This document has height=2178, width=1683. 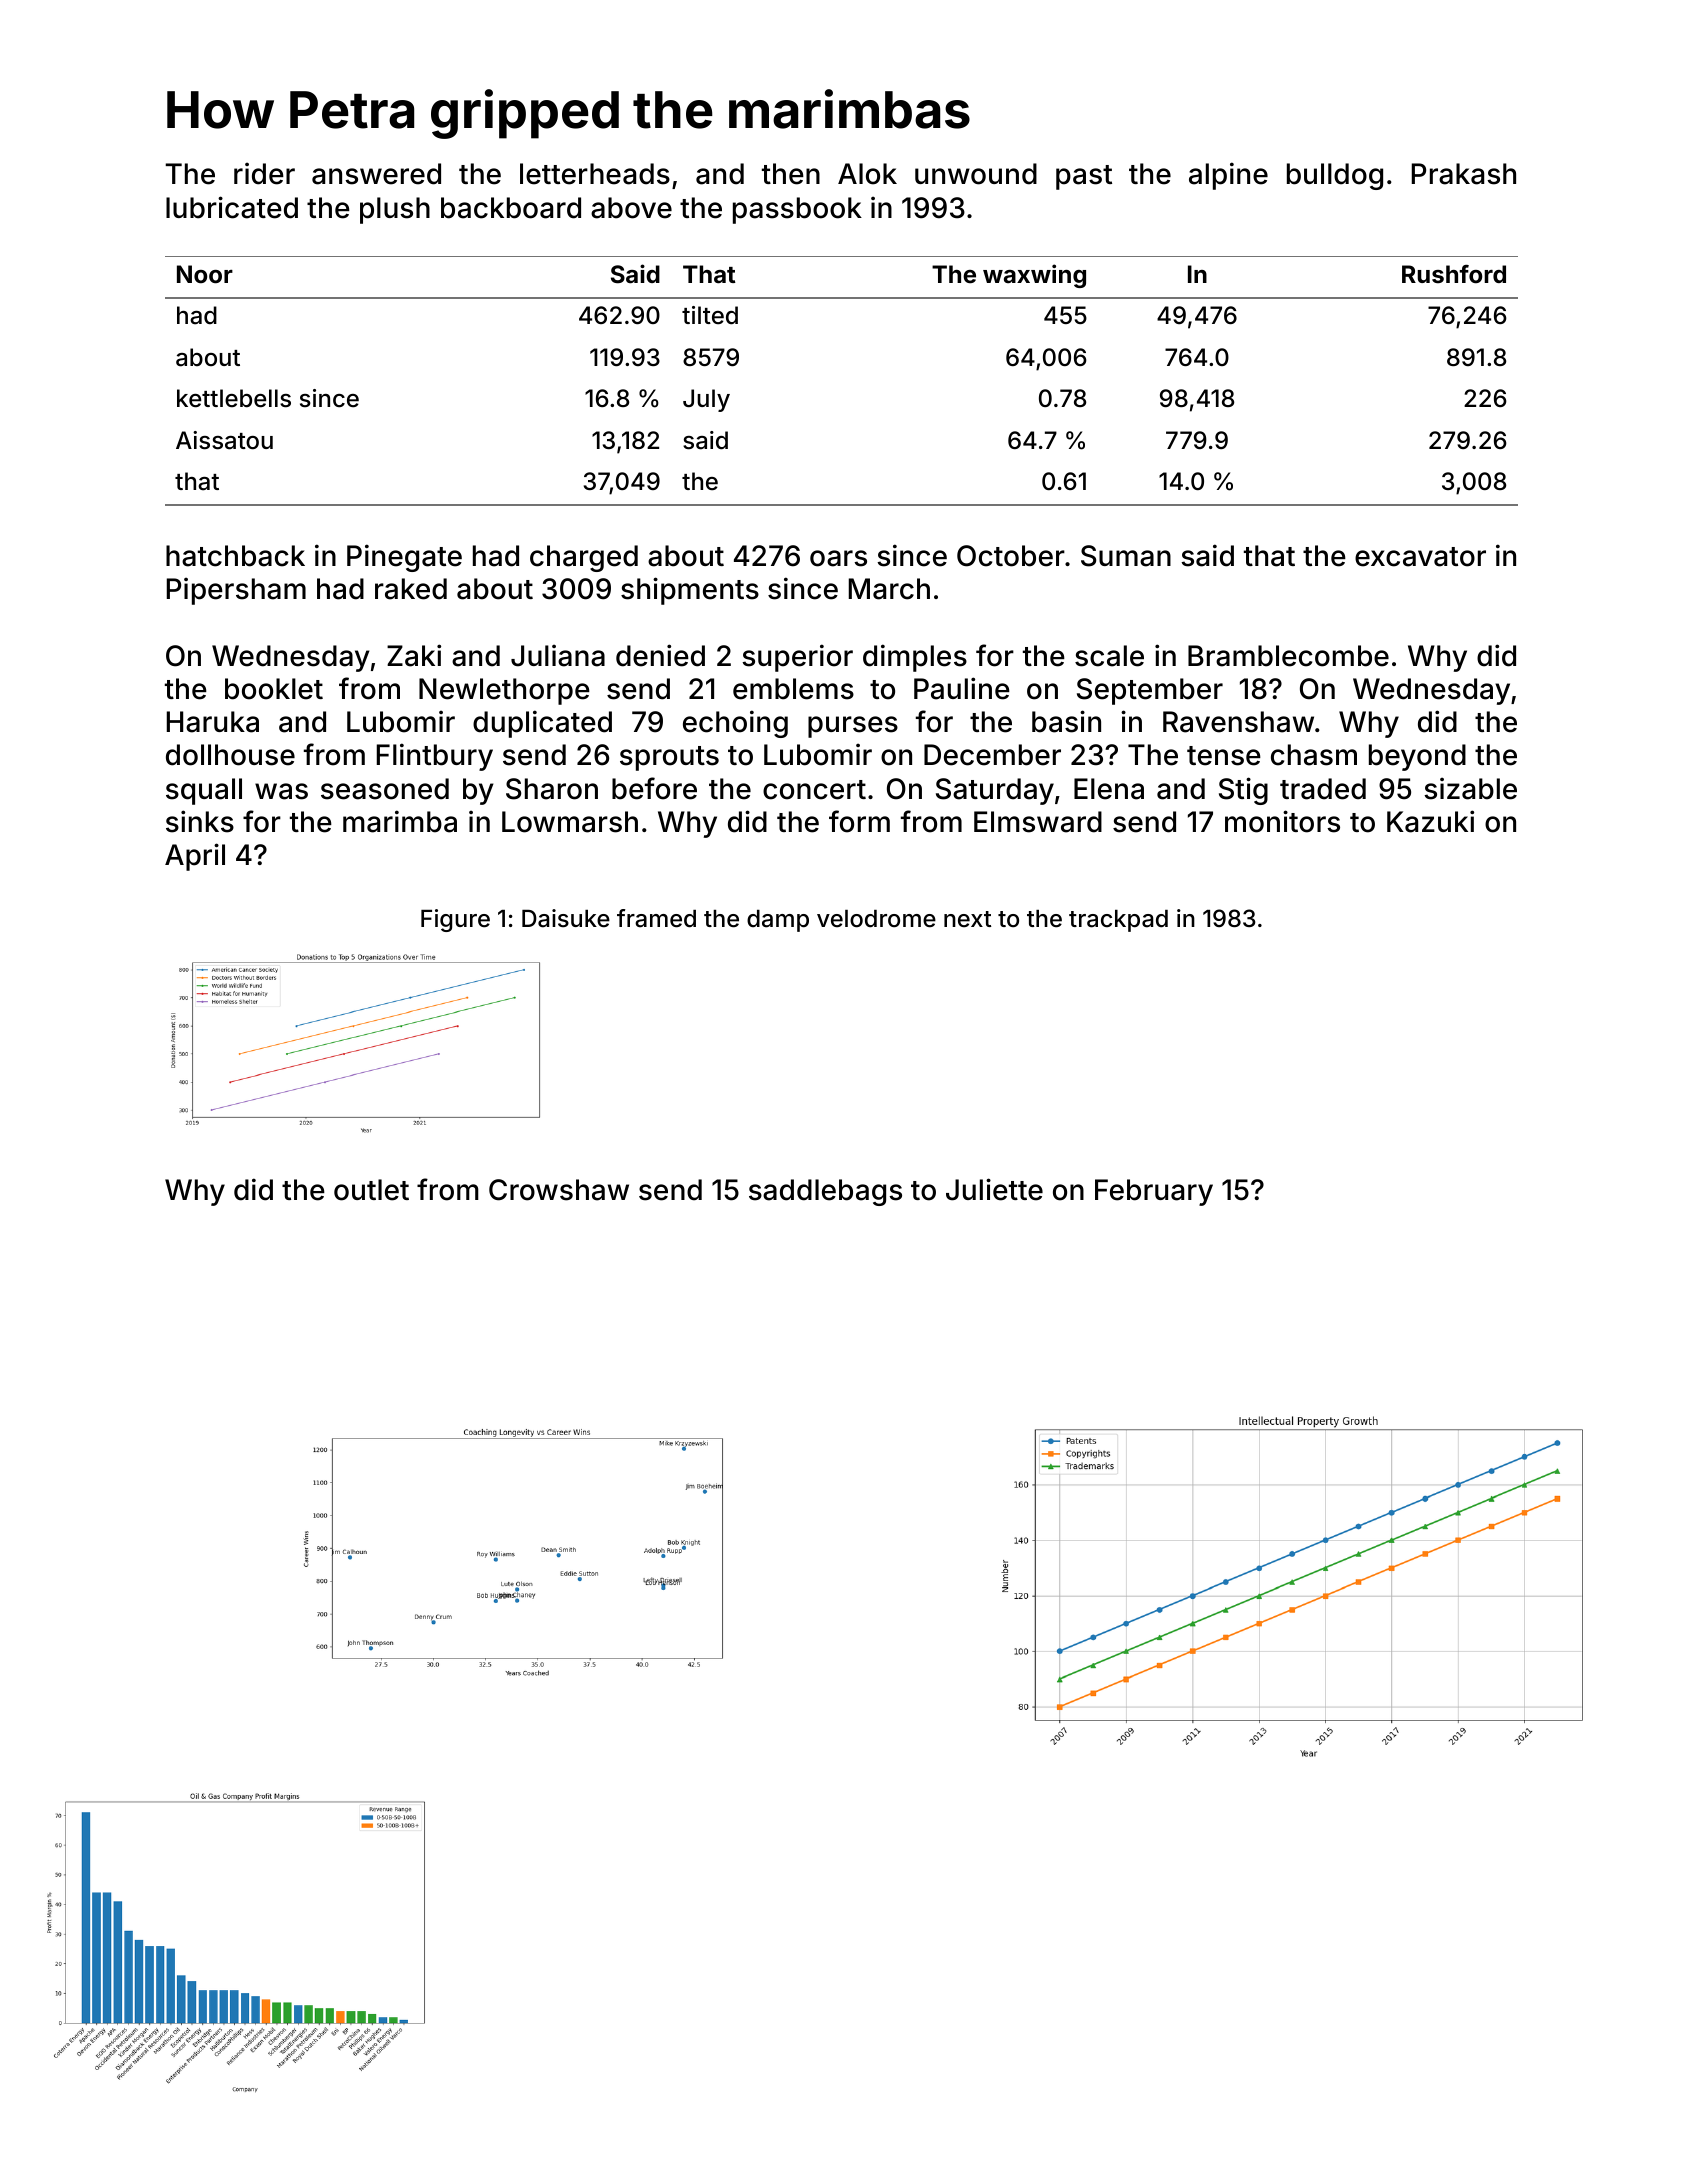 What do you see at coordinates (595, 174) in the document?
I see `letterheads` at bounding box center [595, 174].
